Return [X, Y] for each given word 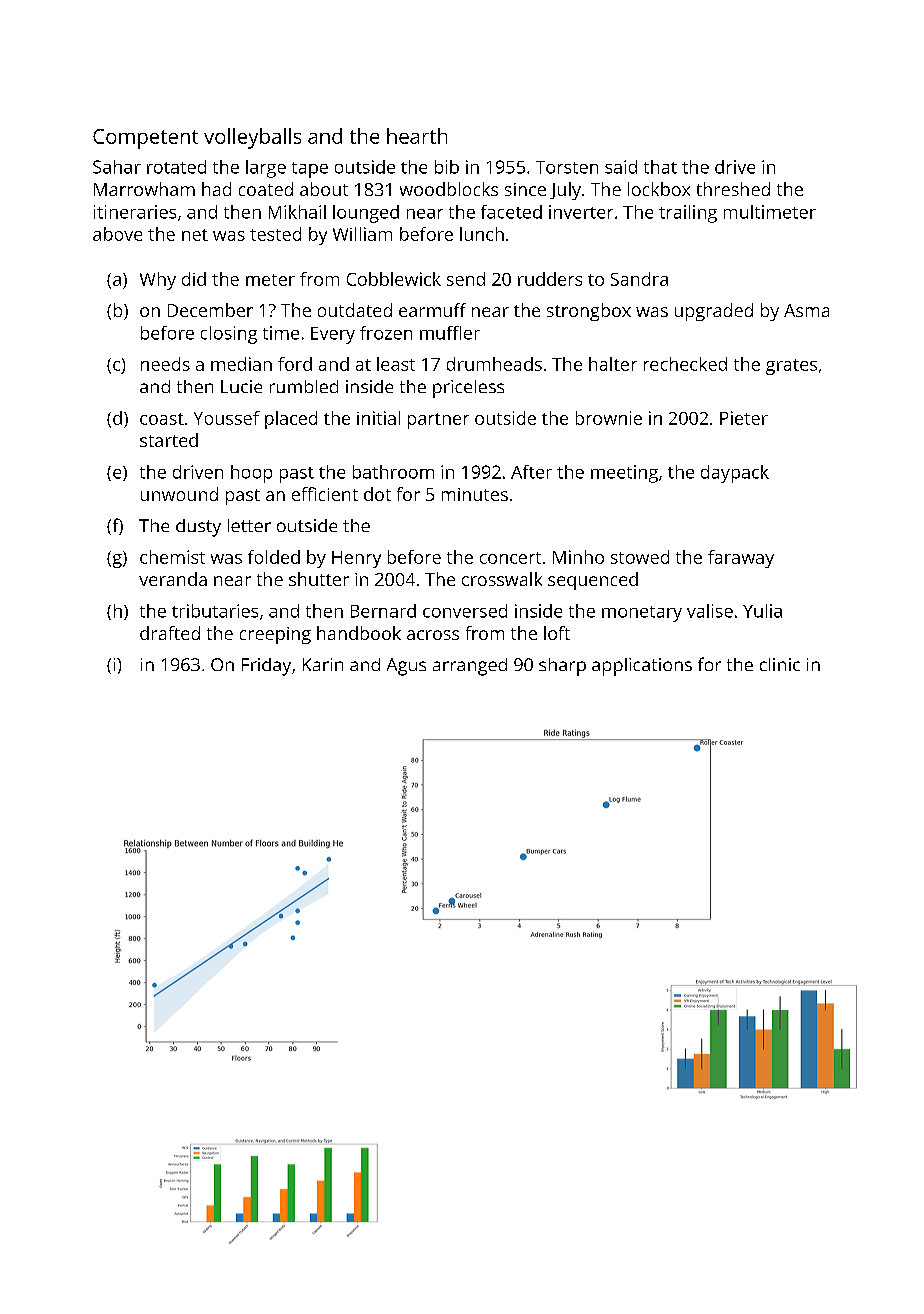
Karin [323, 664]
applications [642, 667]
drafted [170, 633]
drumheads [494, 364]
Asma [806, 310]
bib [447, 167]
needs [165, 364]
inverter [581, 212]
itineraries [135, 212]
